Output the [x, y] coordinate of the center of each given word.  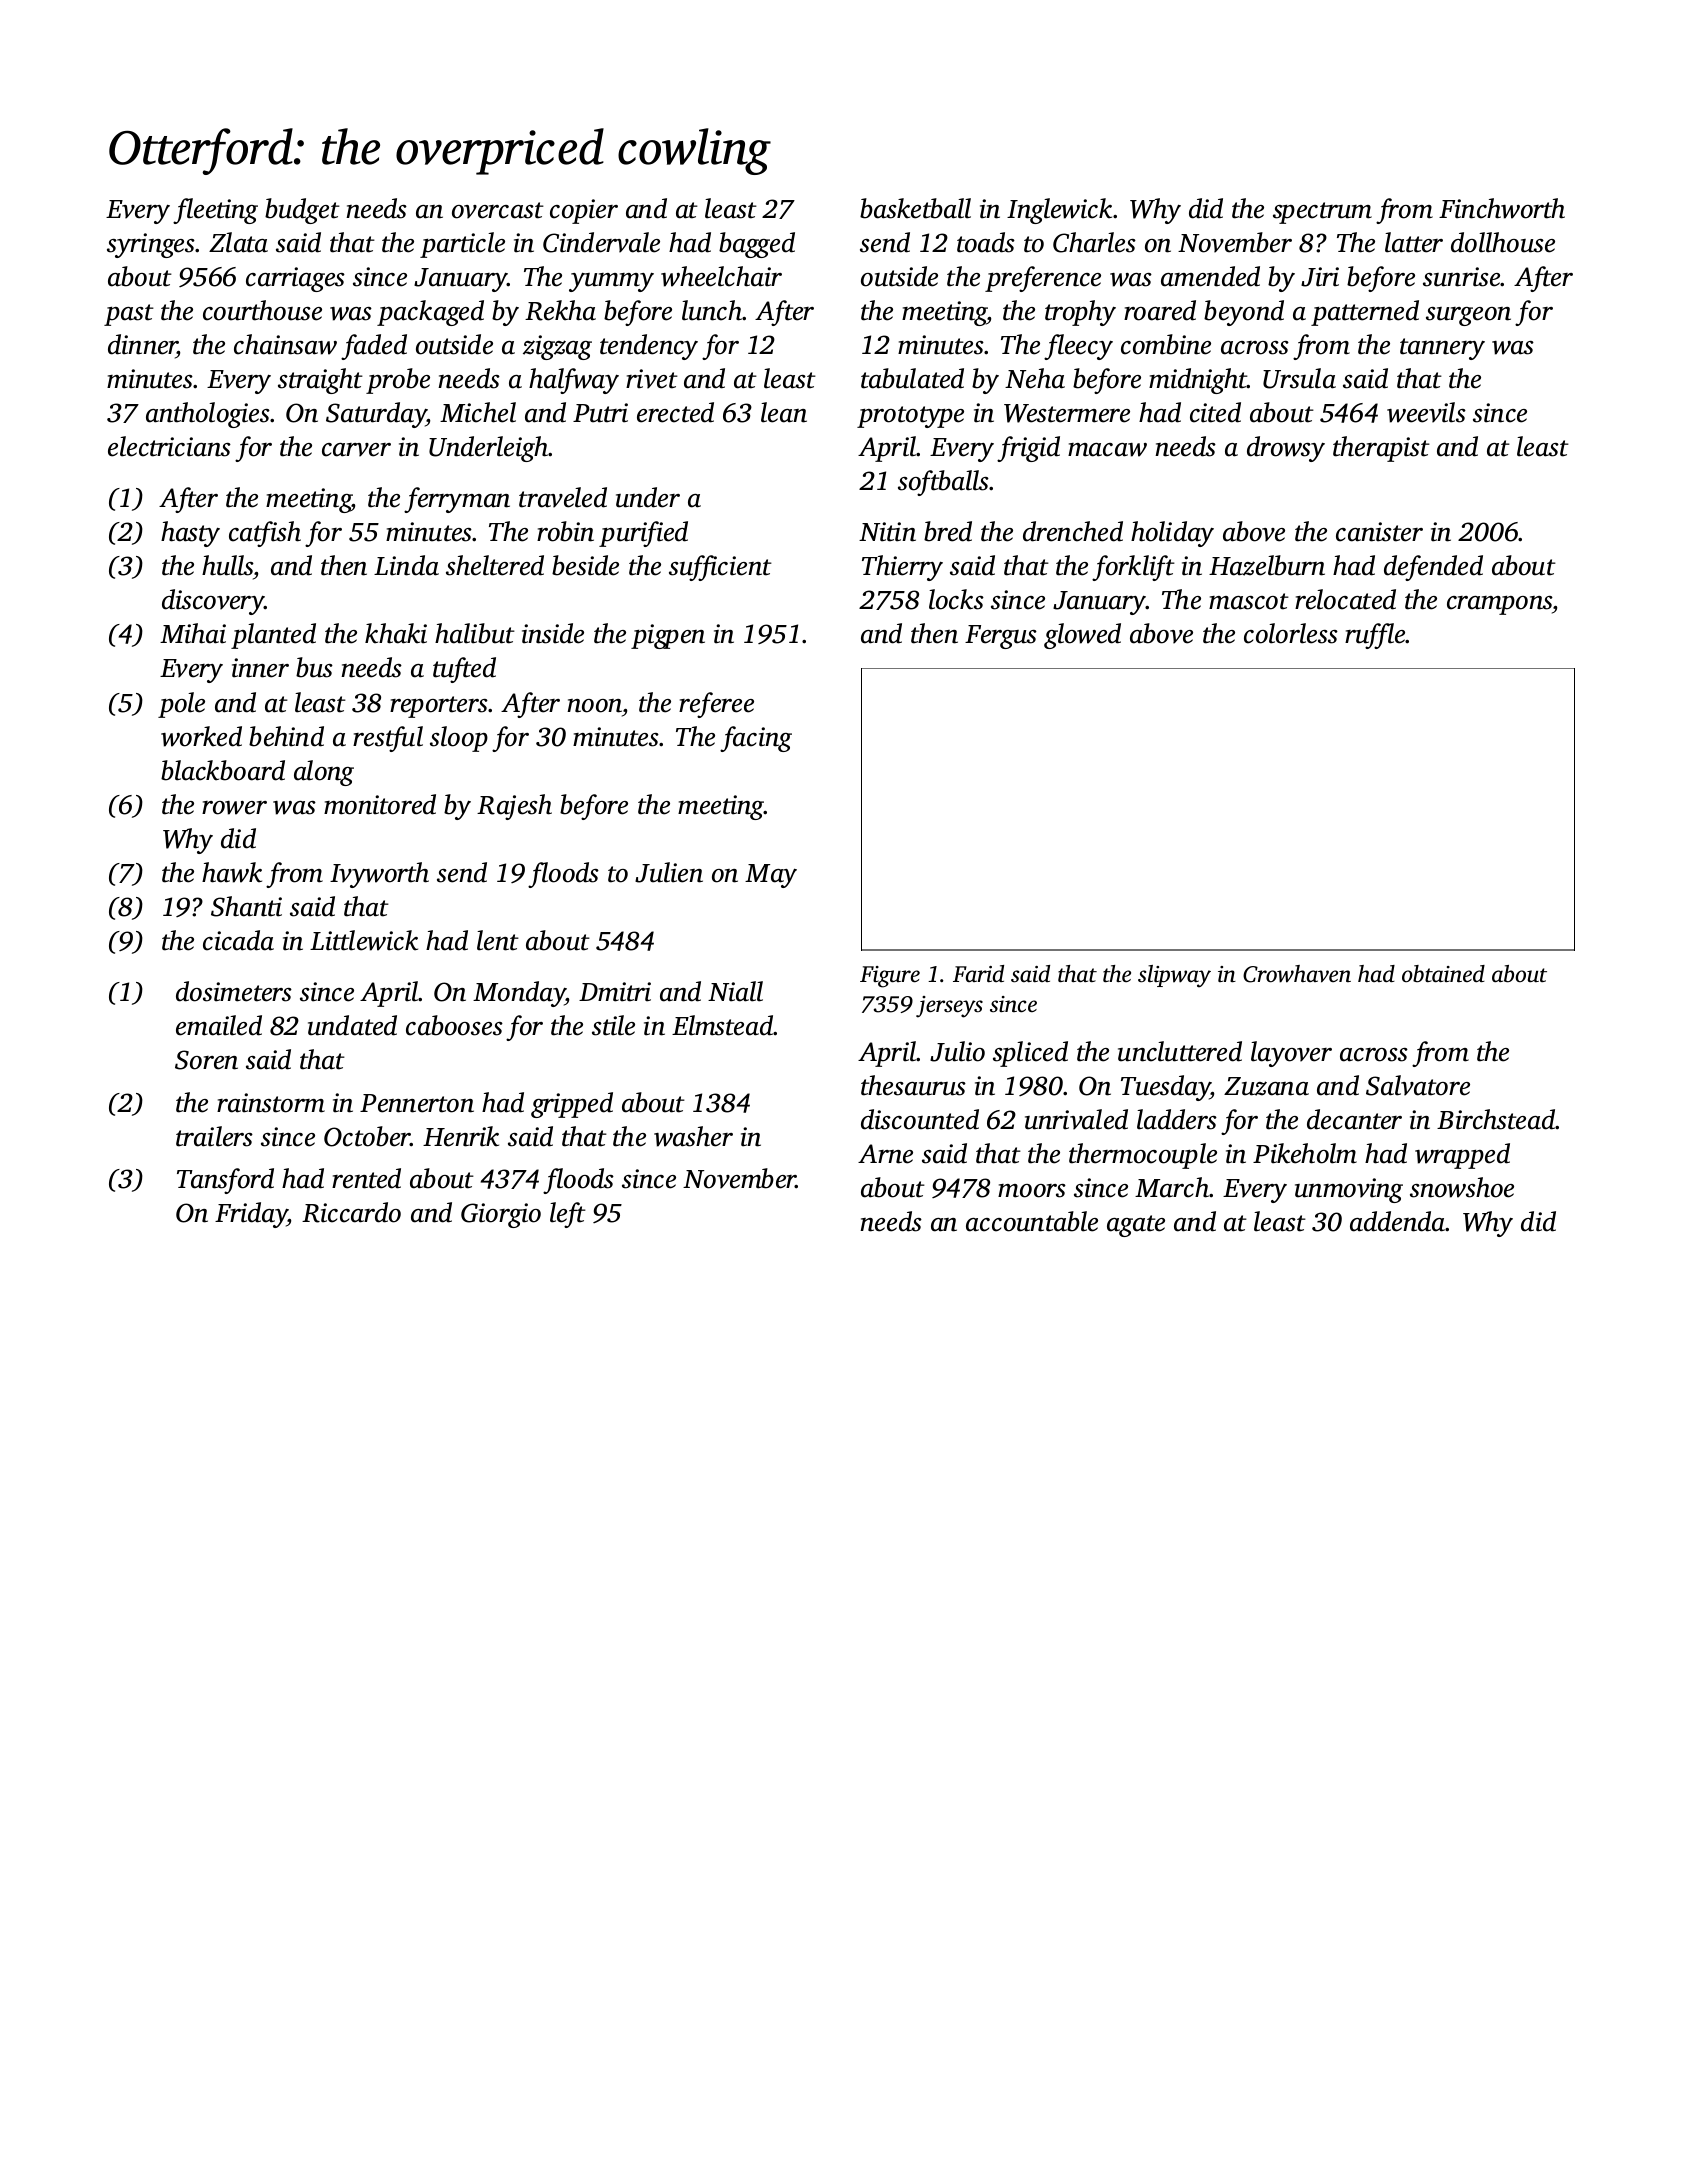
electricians [169, 446]
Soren [206, 1060]
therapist [1381, 449]
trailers [214, 1136]
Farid [978, 973]
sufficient [720, 568]
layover [1291, 1054]
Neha [1035, 378]
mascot [1249, 601]
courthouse [262, 310]
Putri [600, 413]
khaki [396, 633]
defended [1433, 568]
